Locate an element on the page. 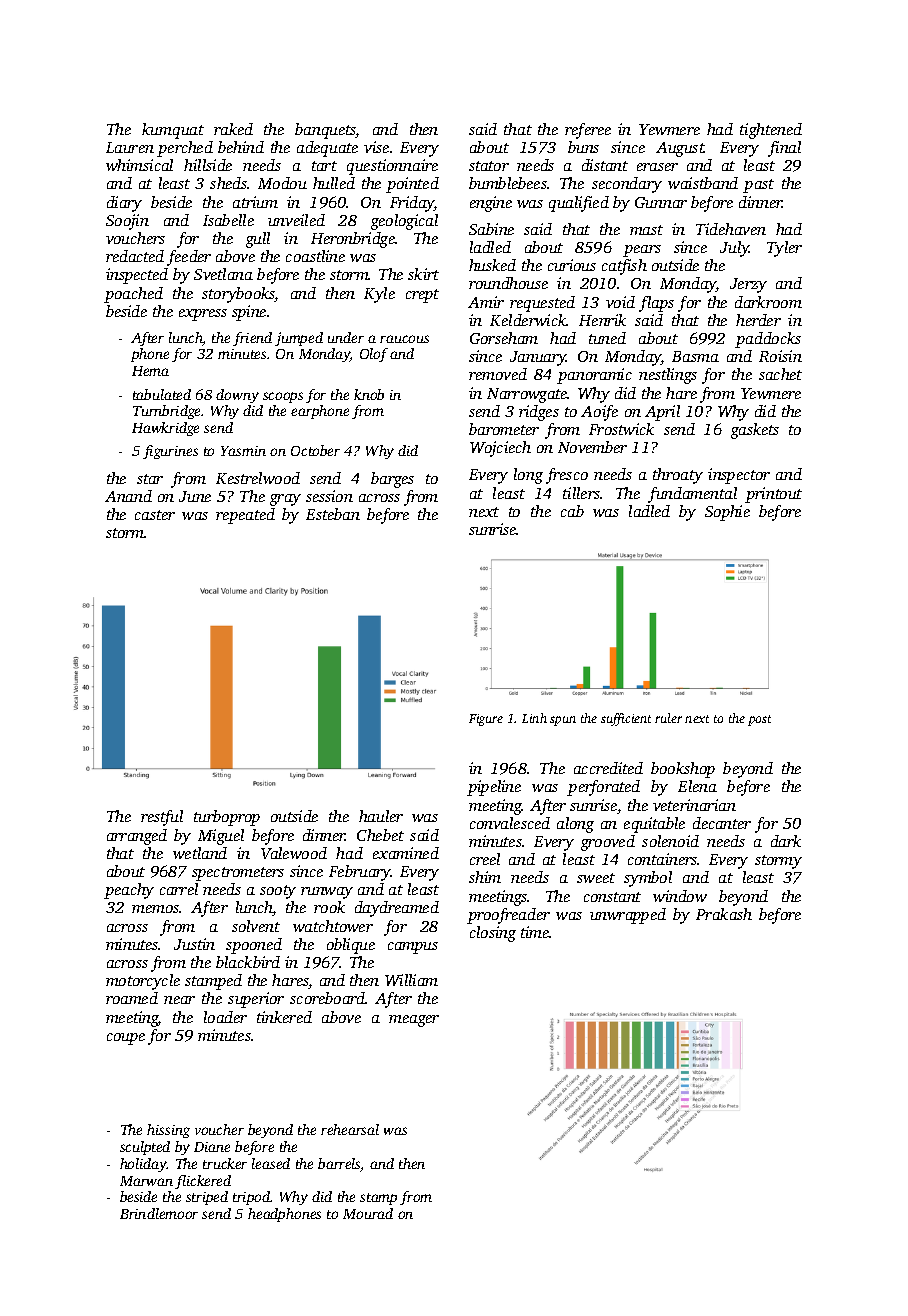  post is located at coordinates (759, 720).
